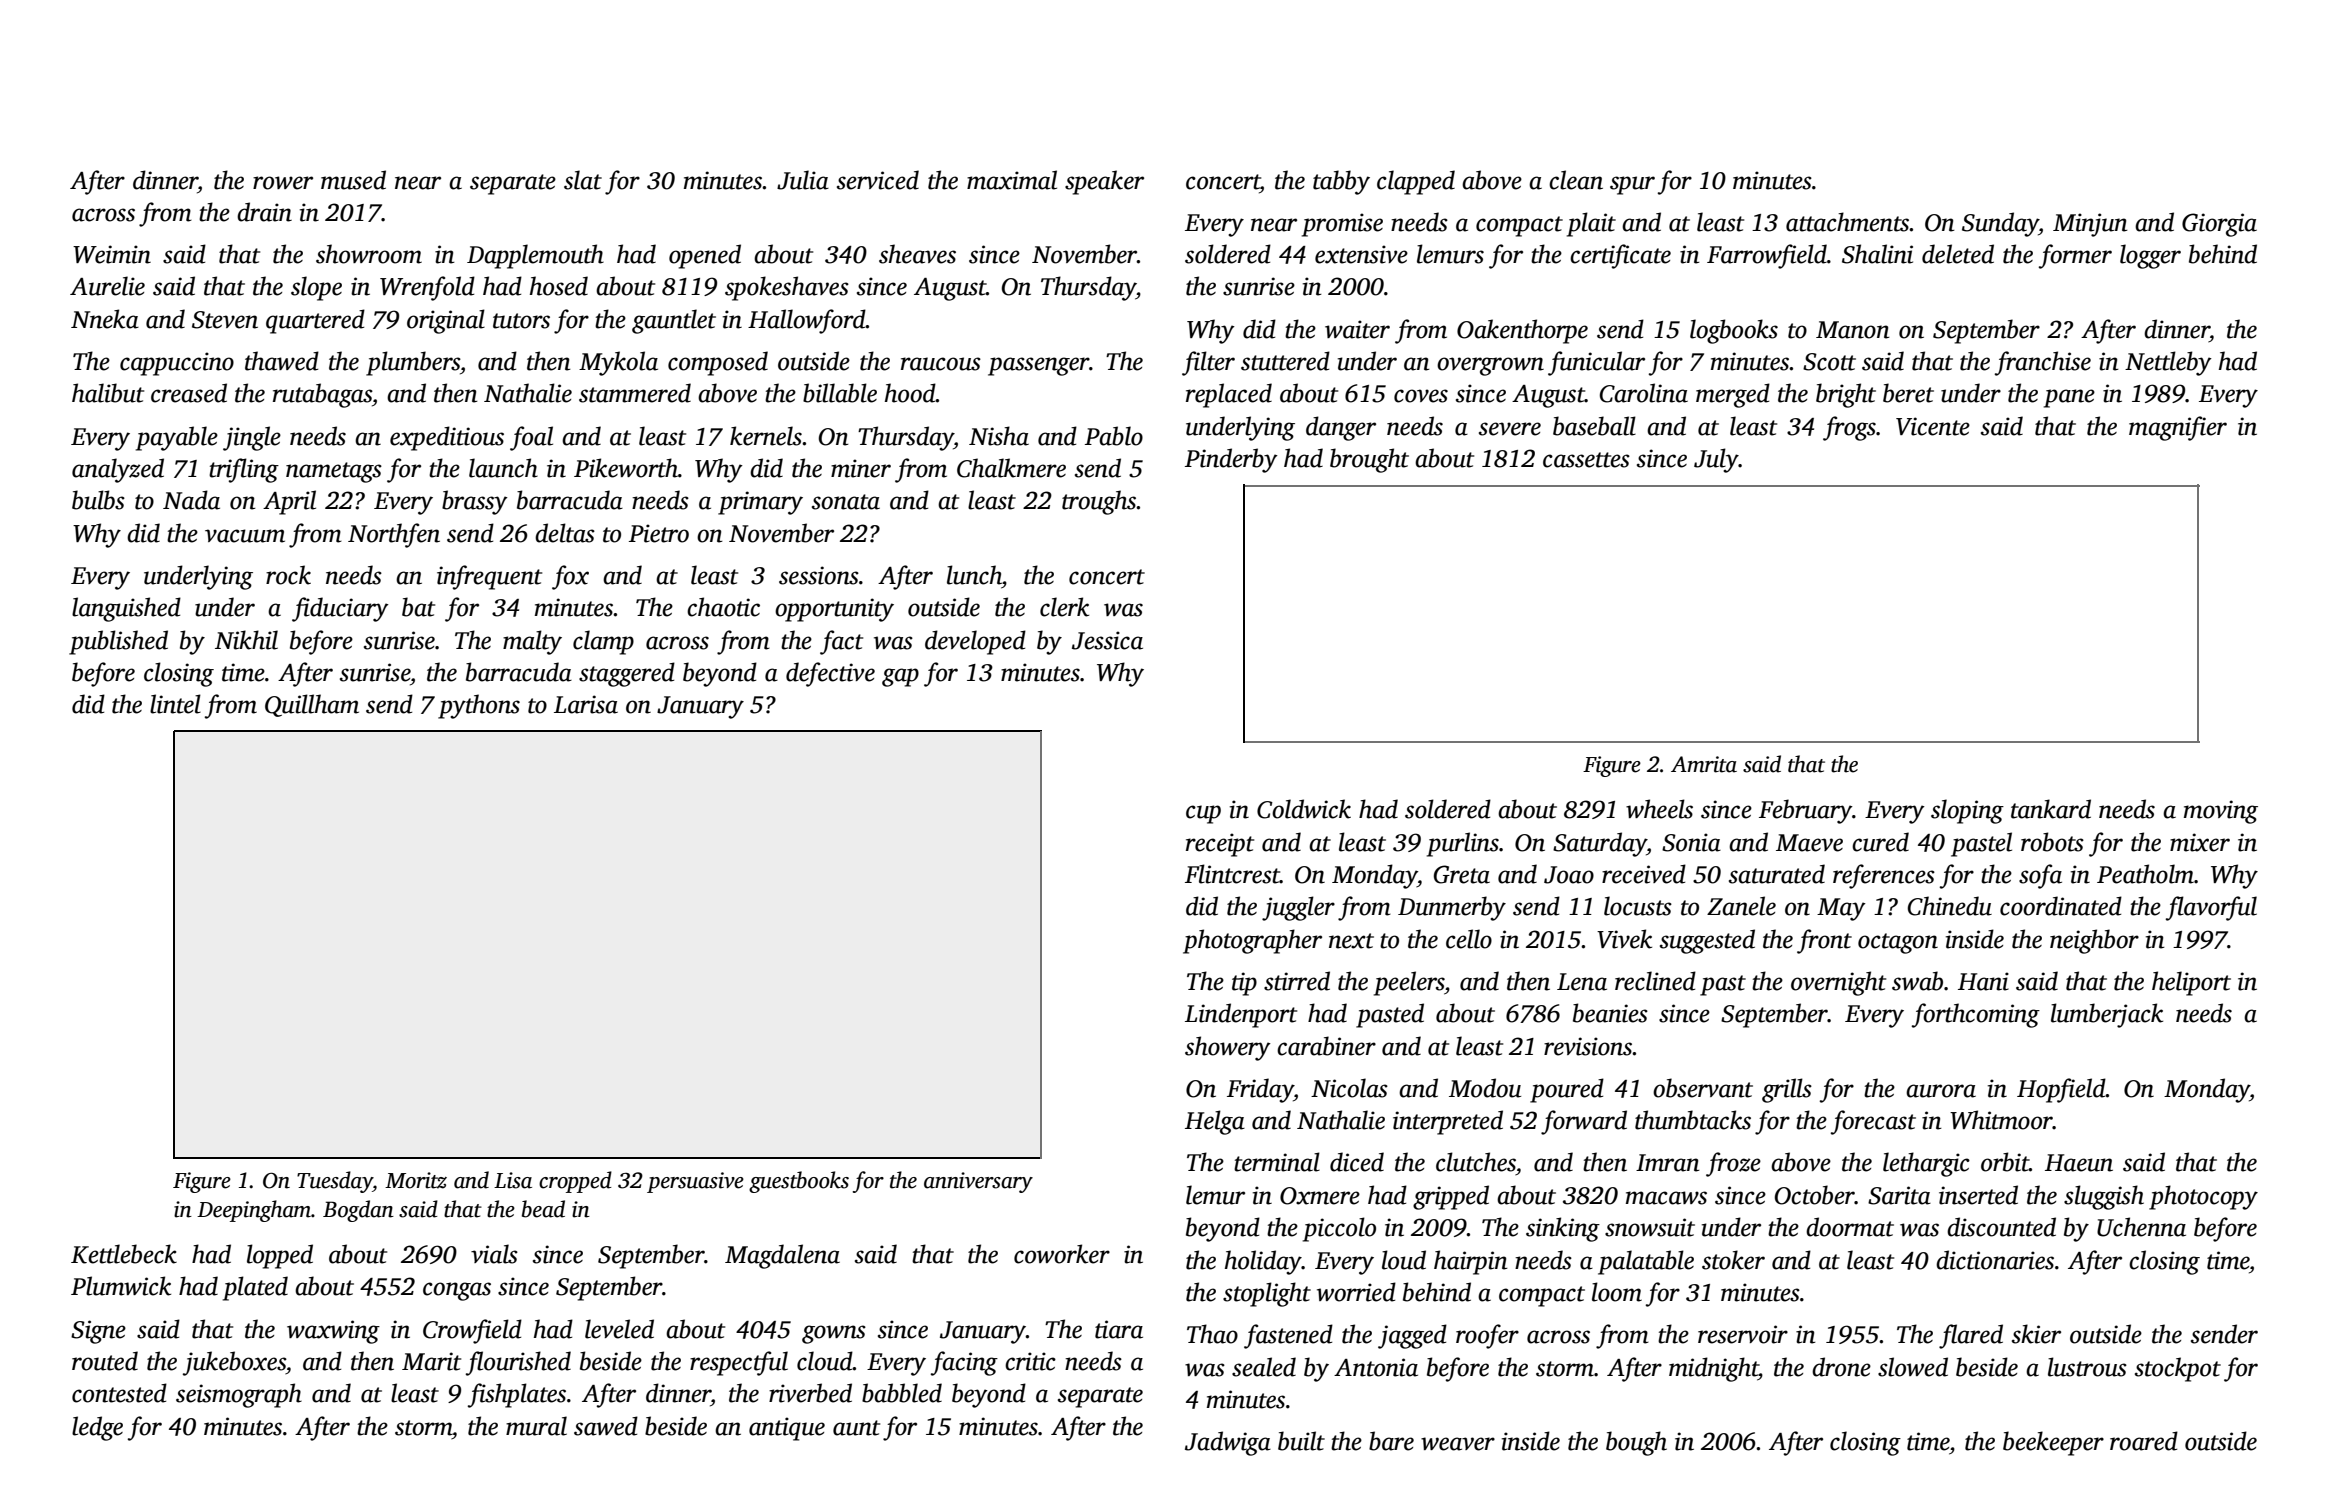 The image size is (2329, 1507). Describe the element at coordinates (1655, 981) in the screenshot. I see `reclined` at that location.
